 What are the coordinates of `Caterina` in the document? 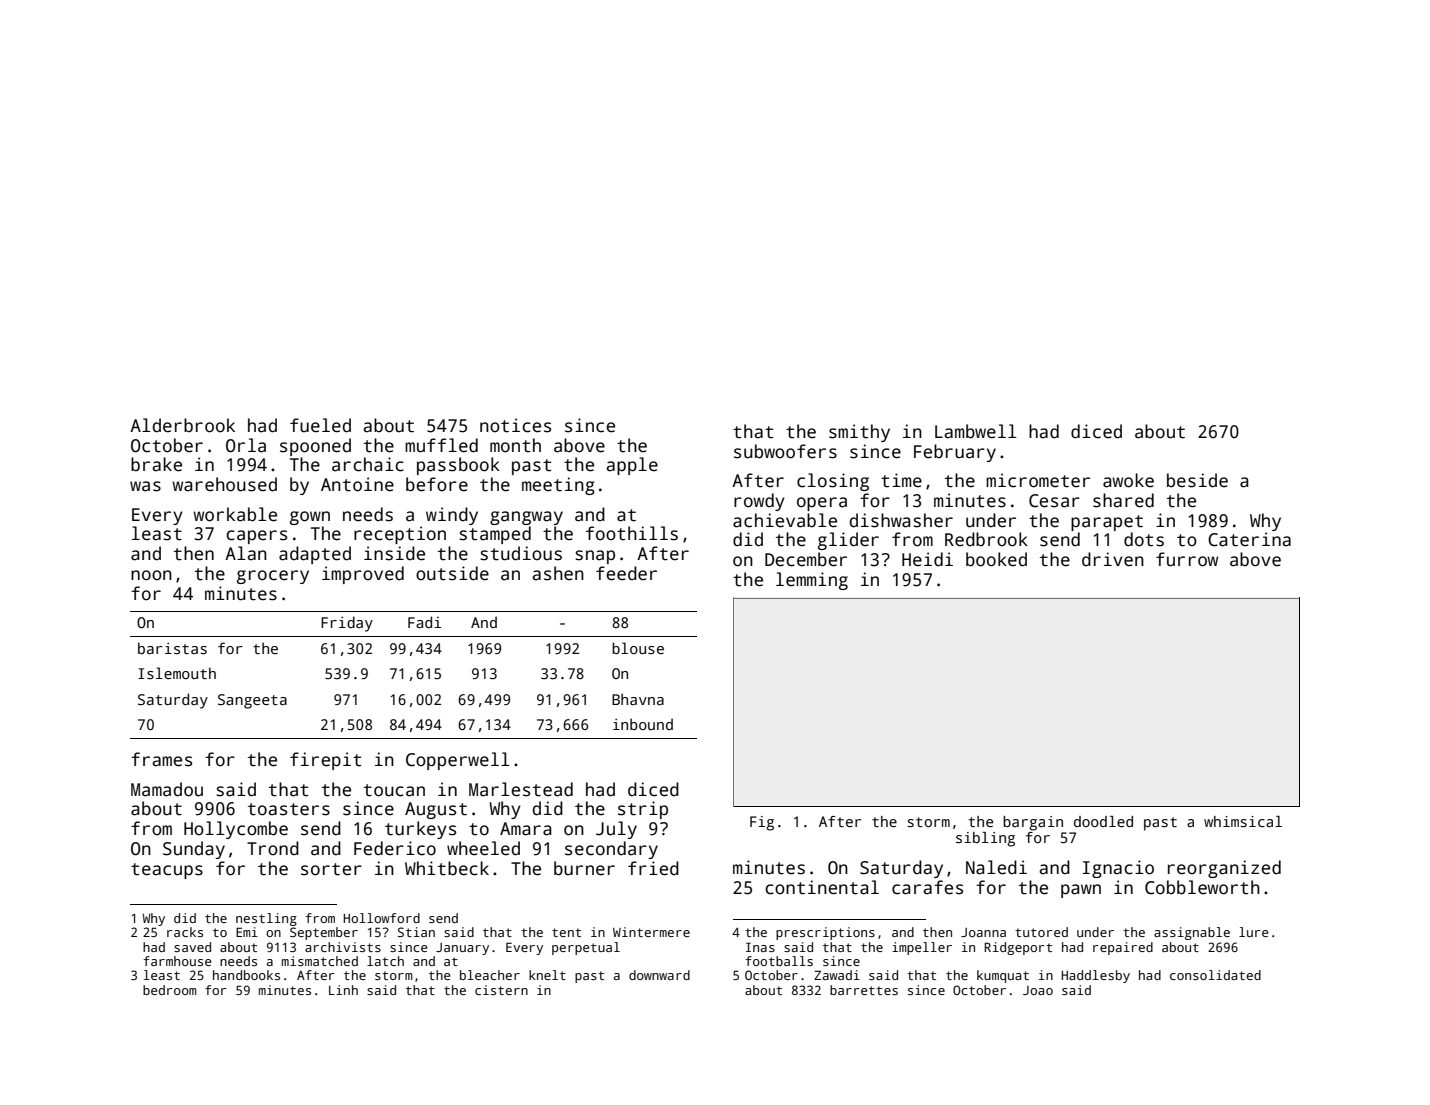 It's located at (1249, 539).
